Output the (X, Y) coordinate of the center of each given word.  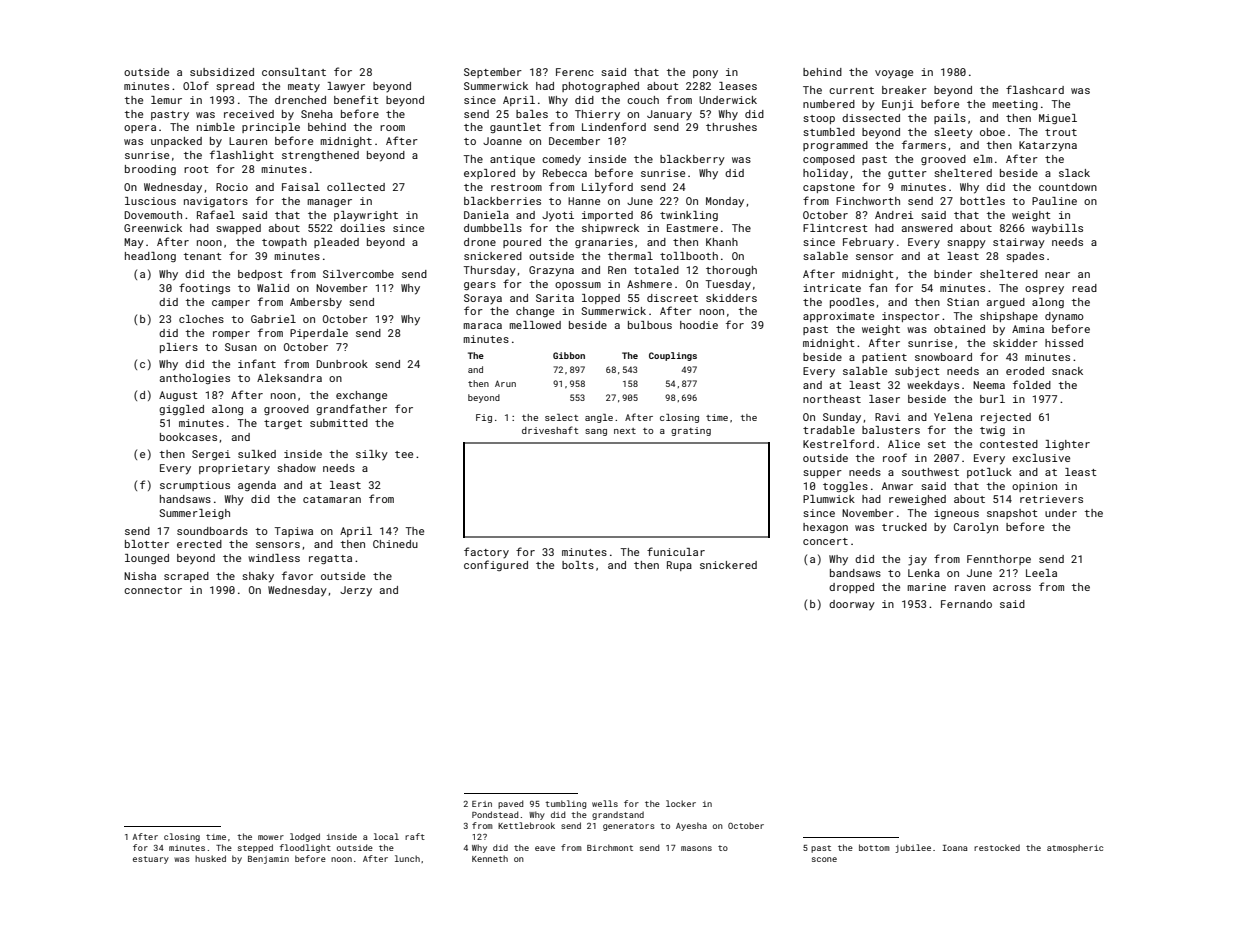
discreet (672, 298)
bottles (982, 201)
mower (271, 837)
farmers (924, 144)
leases (738, 86)
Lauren (248, 141)
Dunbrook (342, 364)
